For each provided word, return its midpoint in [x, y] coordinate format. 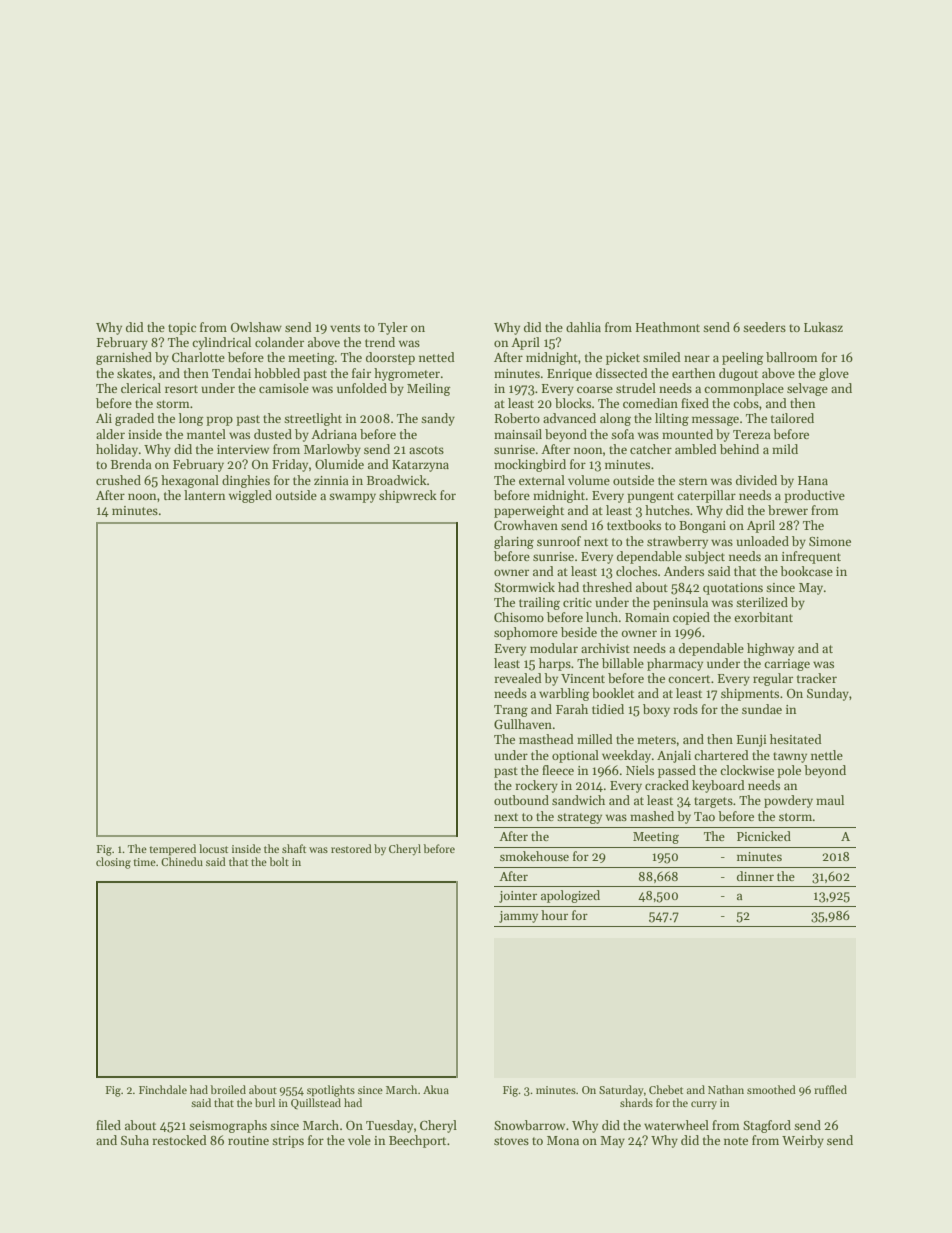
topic [182, 329]
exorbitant [763, 617]
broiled [228, 1089]
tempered [172, 850]
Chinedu [182, 861]
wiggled [250, 496]
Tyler [393, 328]
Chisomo [519, 617]
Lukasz [823, 327]
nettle [827, 755]
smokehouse [534, 856]
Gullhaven [523, 724]
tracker [817, 678]
